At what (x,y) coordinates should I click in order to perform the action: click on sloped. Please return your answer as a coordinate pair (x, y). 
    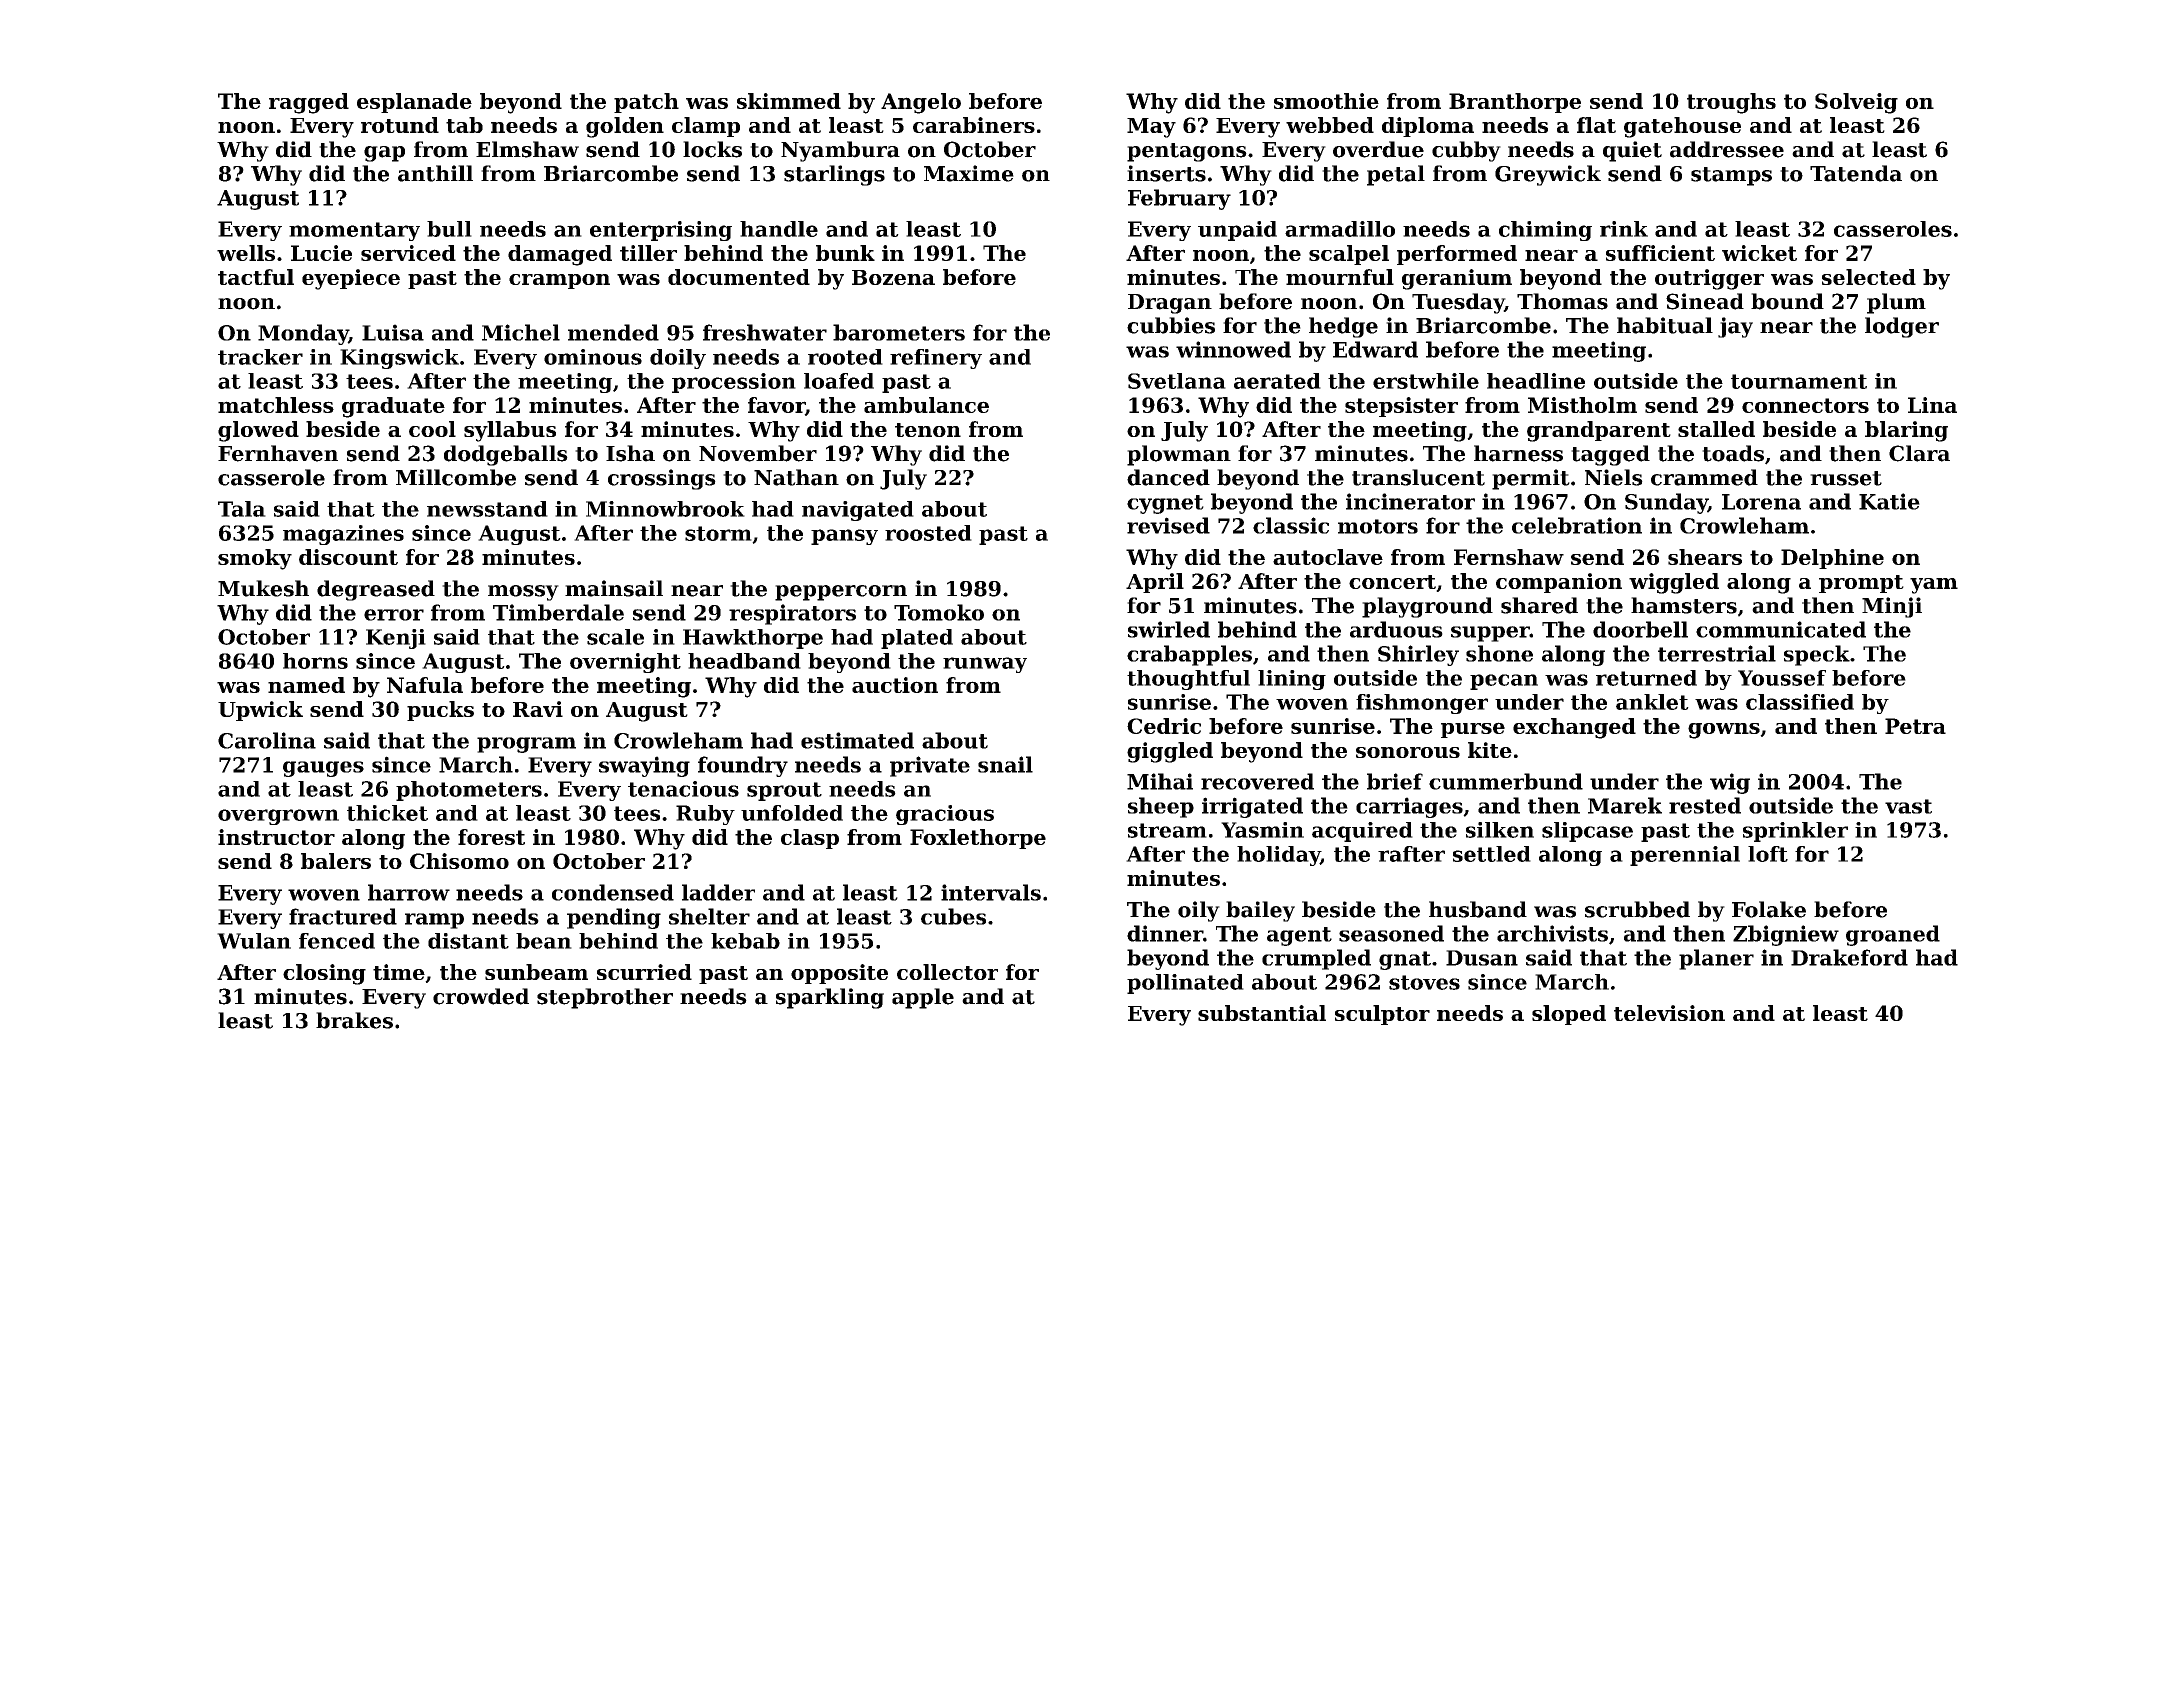
    Looking at the image, I should click on (1569, 1015).
